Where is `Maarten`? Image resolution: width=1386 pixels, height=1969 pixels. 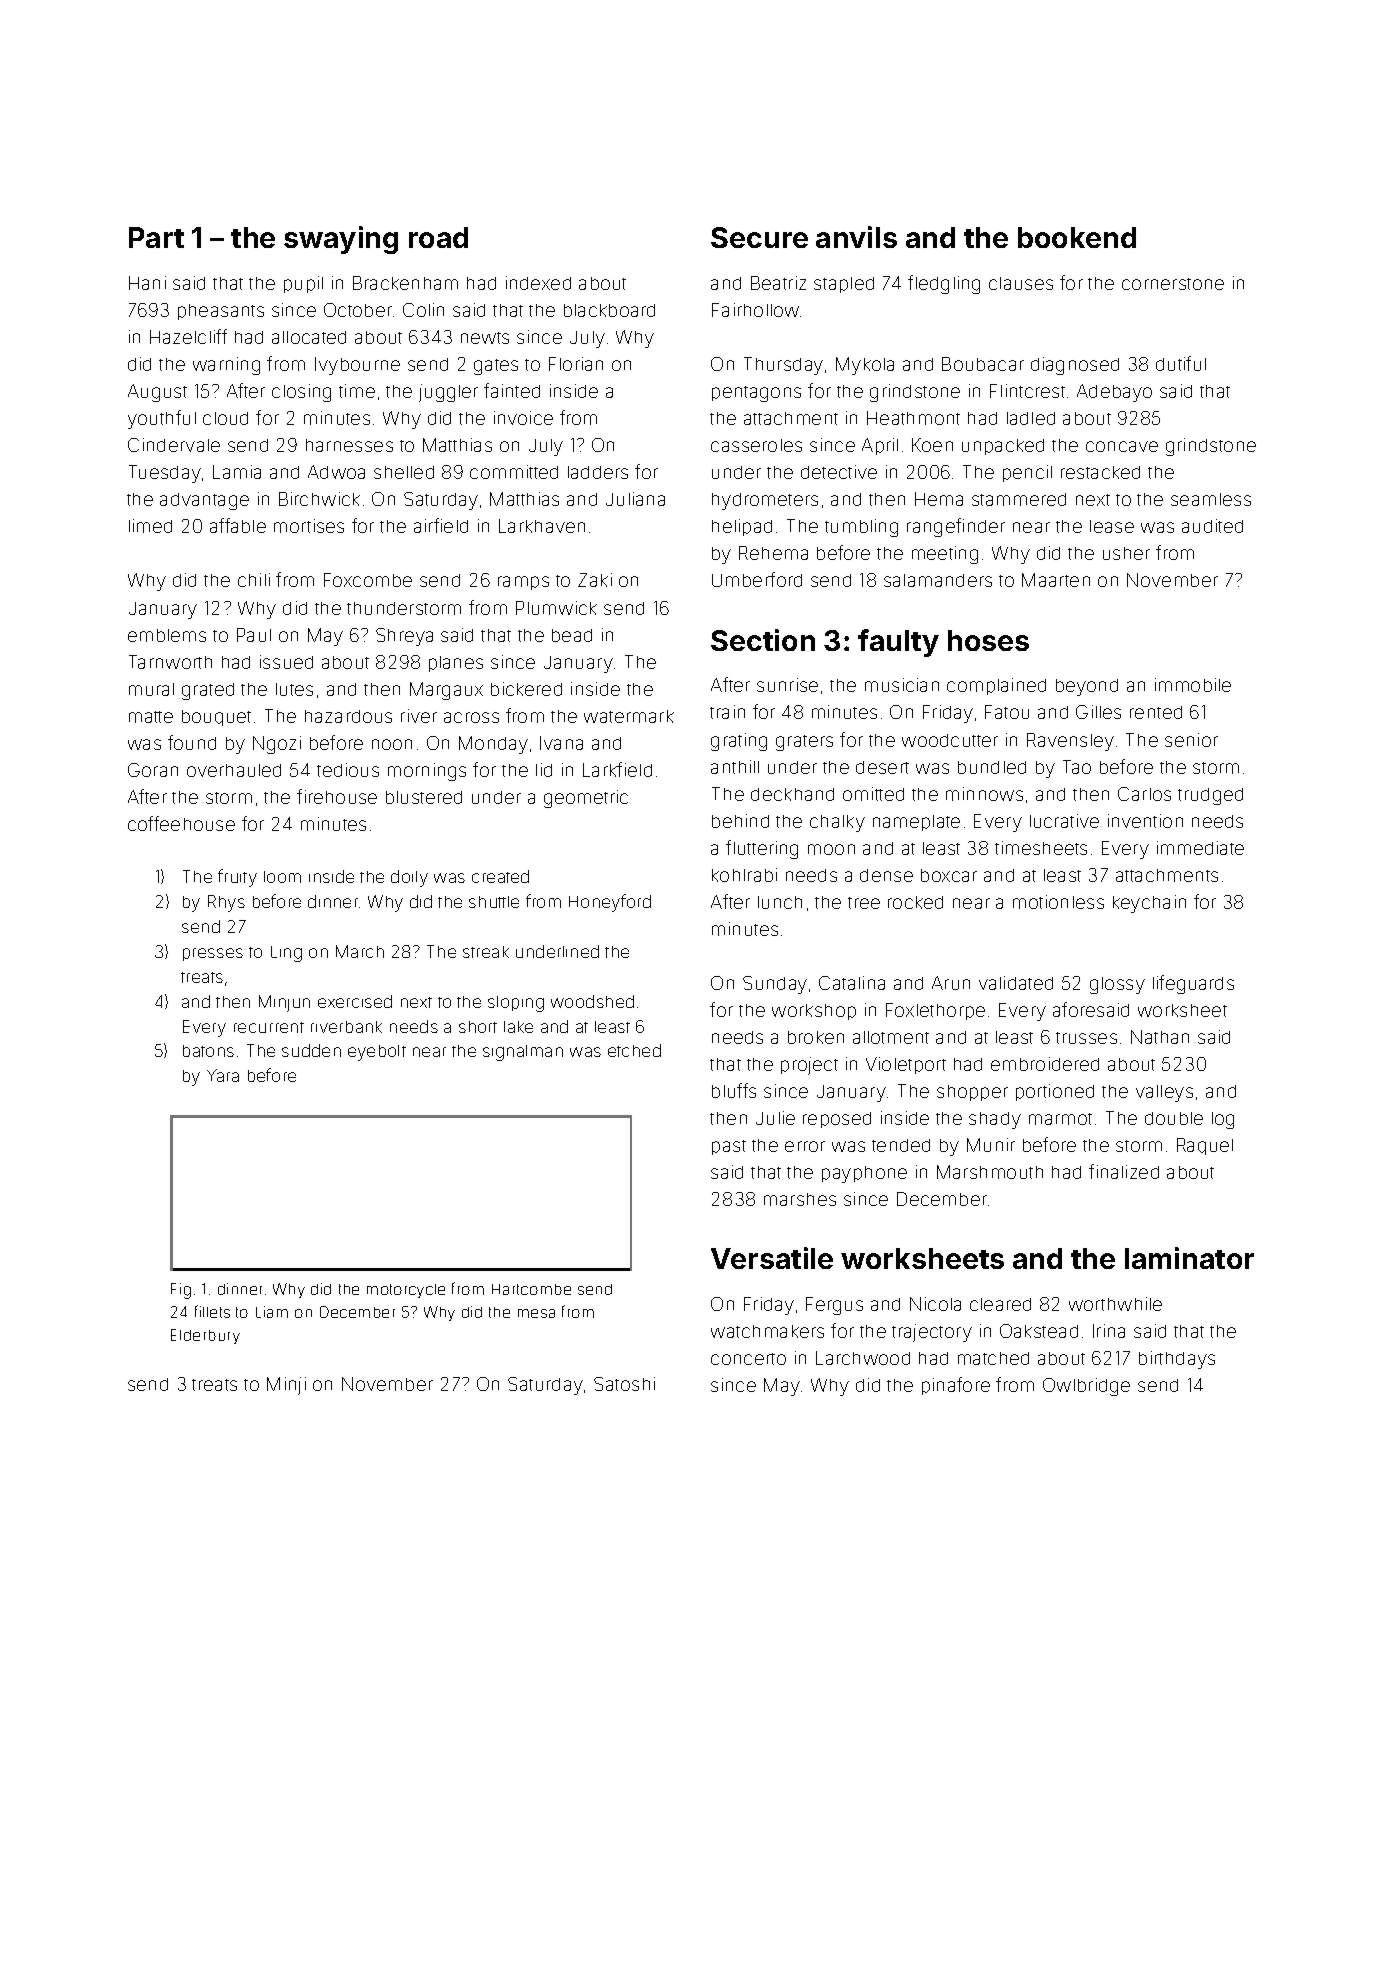
Maarten is located at coordinates (1056, 580).
